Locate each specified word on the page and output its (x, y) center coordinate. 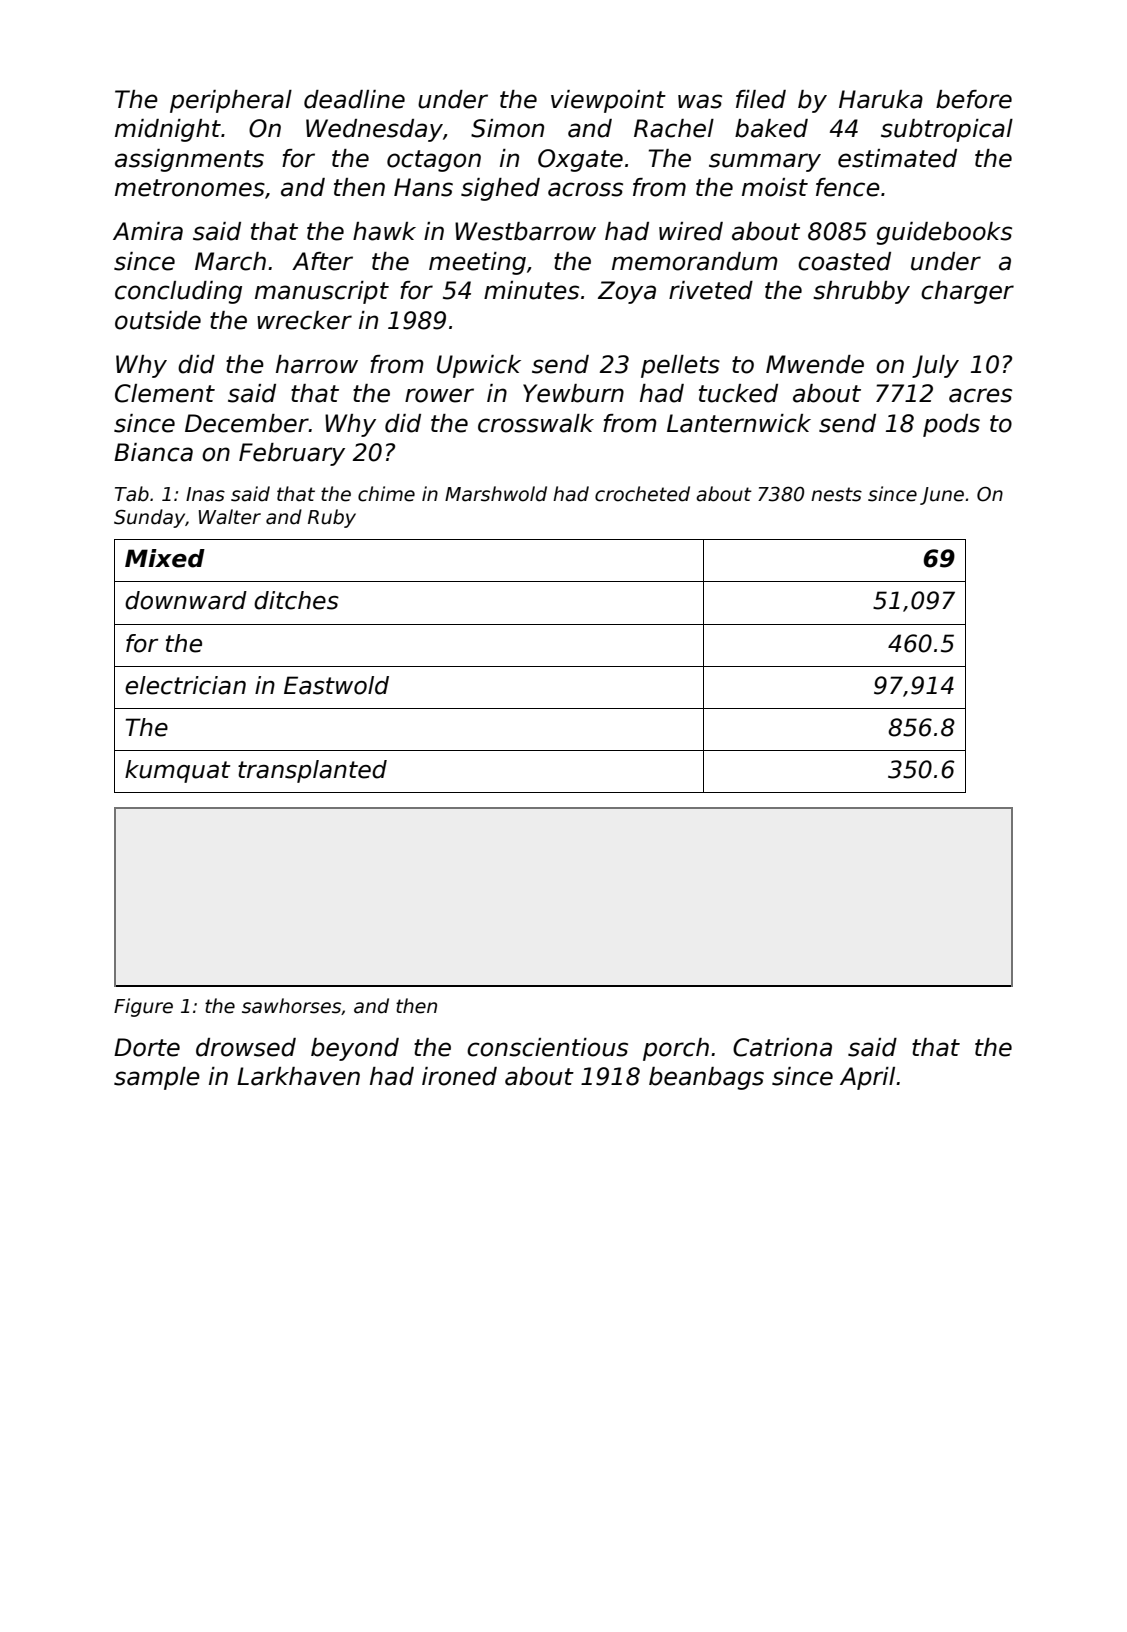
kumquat (177, 771)
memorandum (695, 261)
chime (386, 494)
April (867, 1078)
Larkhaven (298, 1076)
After (322, 261)
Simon (507, 128)
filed (761, 99)
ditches (296, 600)
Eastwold (336, 685)
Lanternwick (739, 423)
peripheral (231, 101)
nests (836, 494)
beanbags (706, 1078)
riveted (711, 290)
